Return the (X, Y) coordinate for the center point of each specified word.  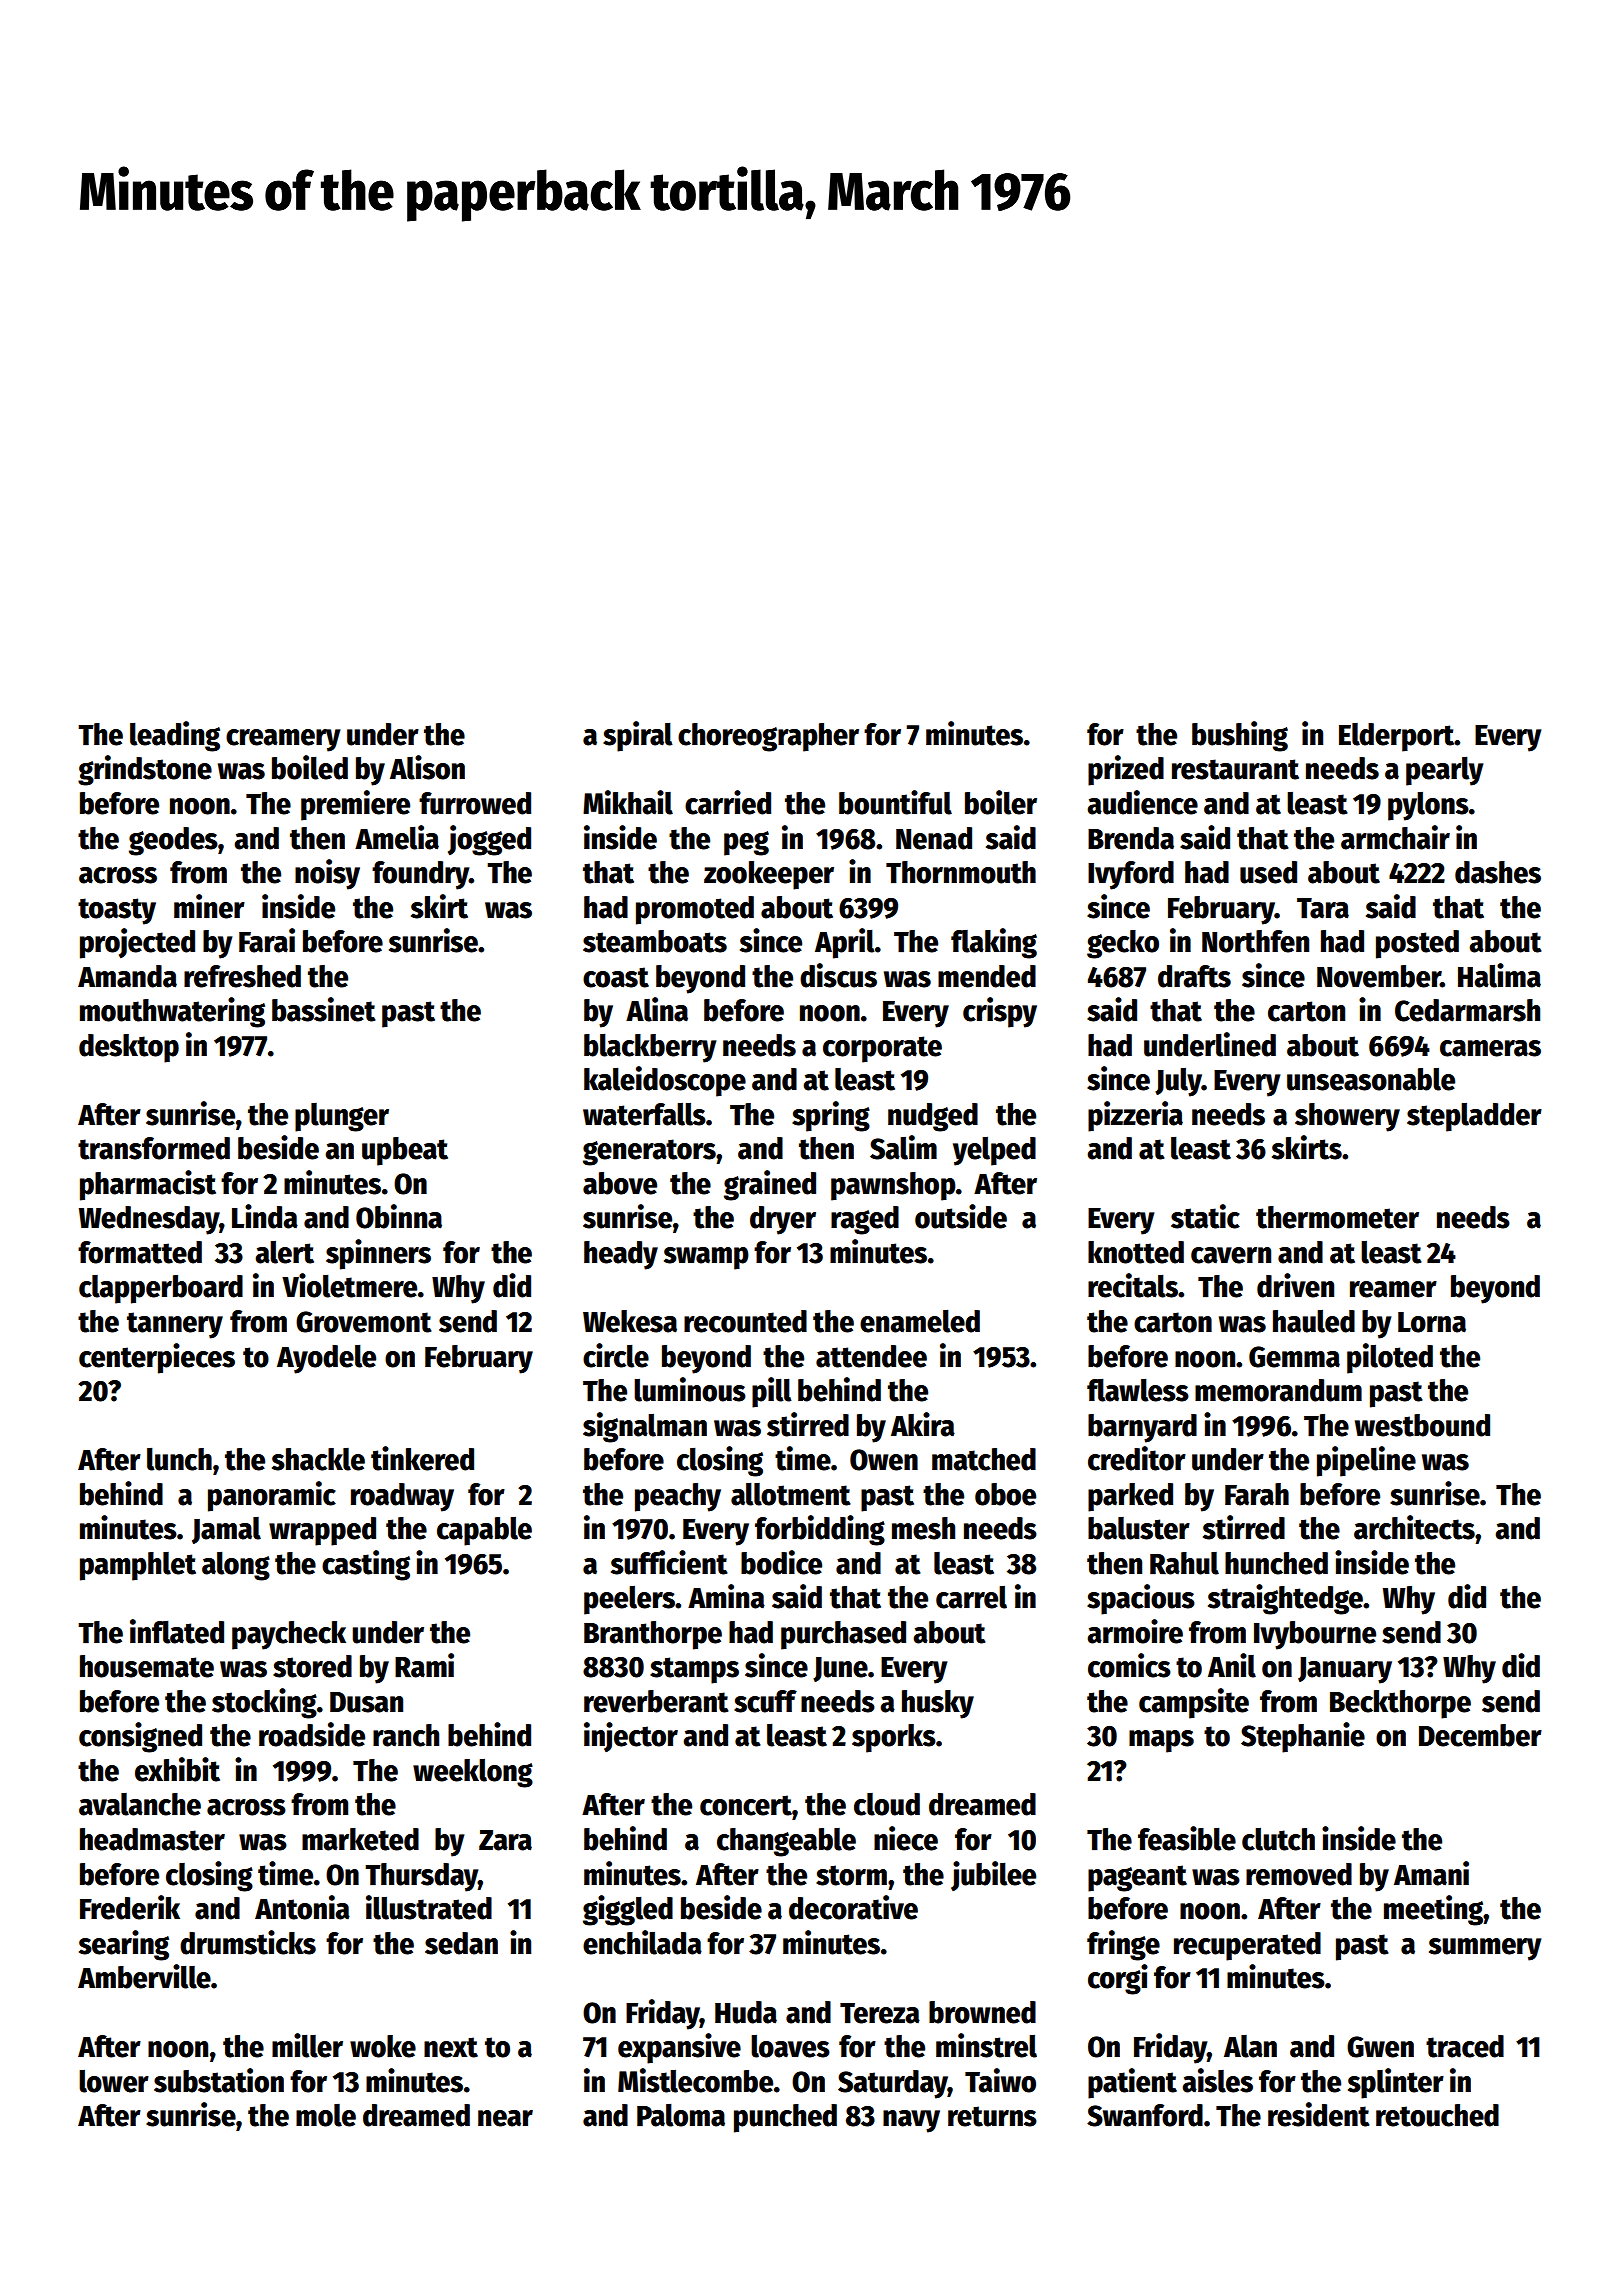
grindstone (145, 770)
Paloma (681, 2115)
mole (326, 2115)
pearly (1445, 771)
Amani (1431, 1873)
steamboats (655, 941)
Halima (1499, 975)
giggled (628, 1910)
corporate (882, 1049)
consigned (140, 1737)
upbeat (405, 1151)
